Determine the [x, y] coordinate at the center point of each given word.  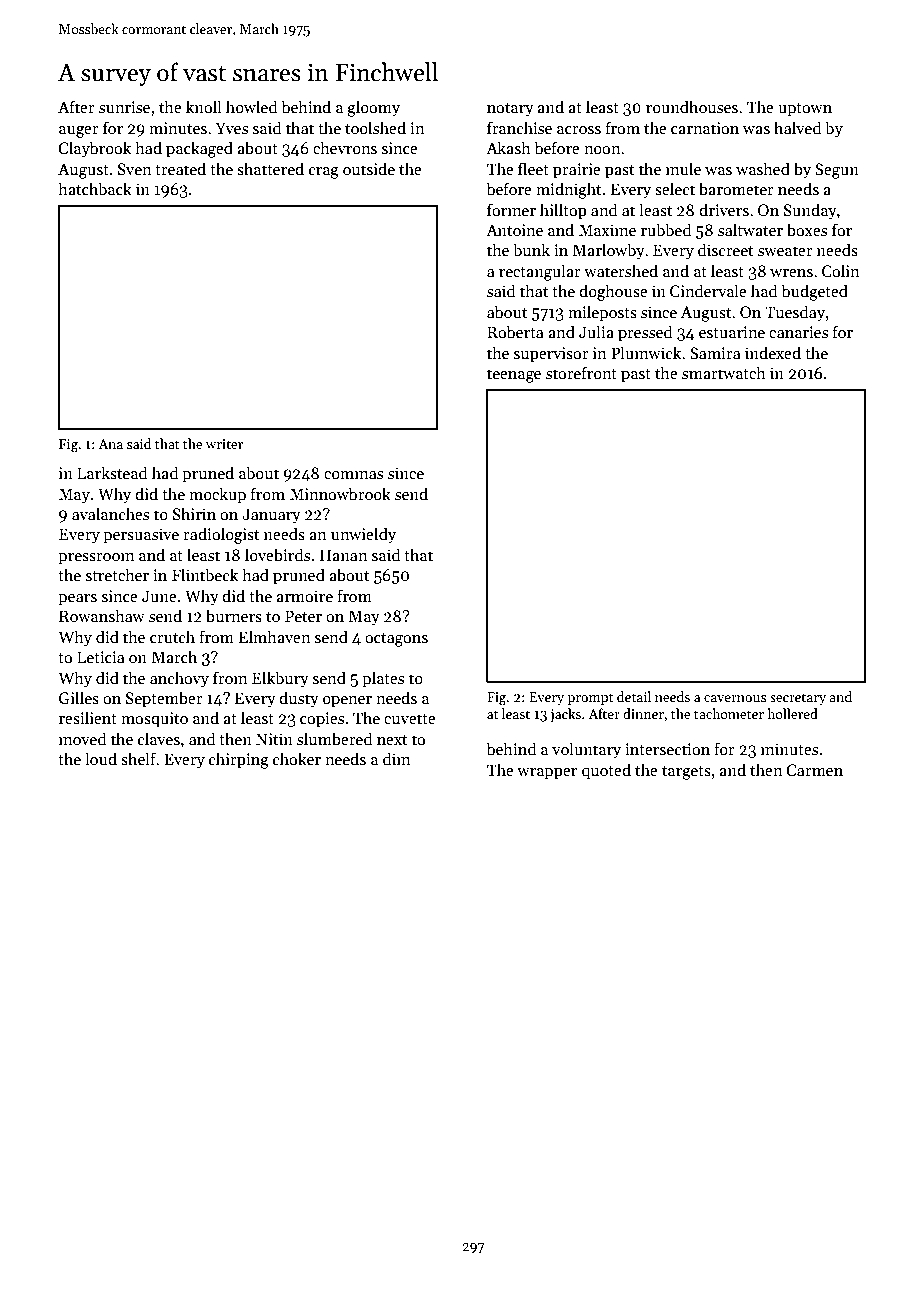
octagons [396, 640]
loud [101, 758]
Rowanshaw [102, 615]
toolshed [375, 127]
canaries [798, 332]
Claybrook [95, 149]
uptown [805, 110]
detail [634, 696]
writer [224, 444]
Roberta [515, 332]
